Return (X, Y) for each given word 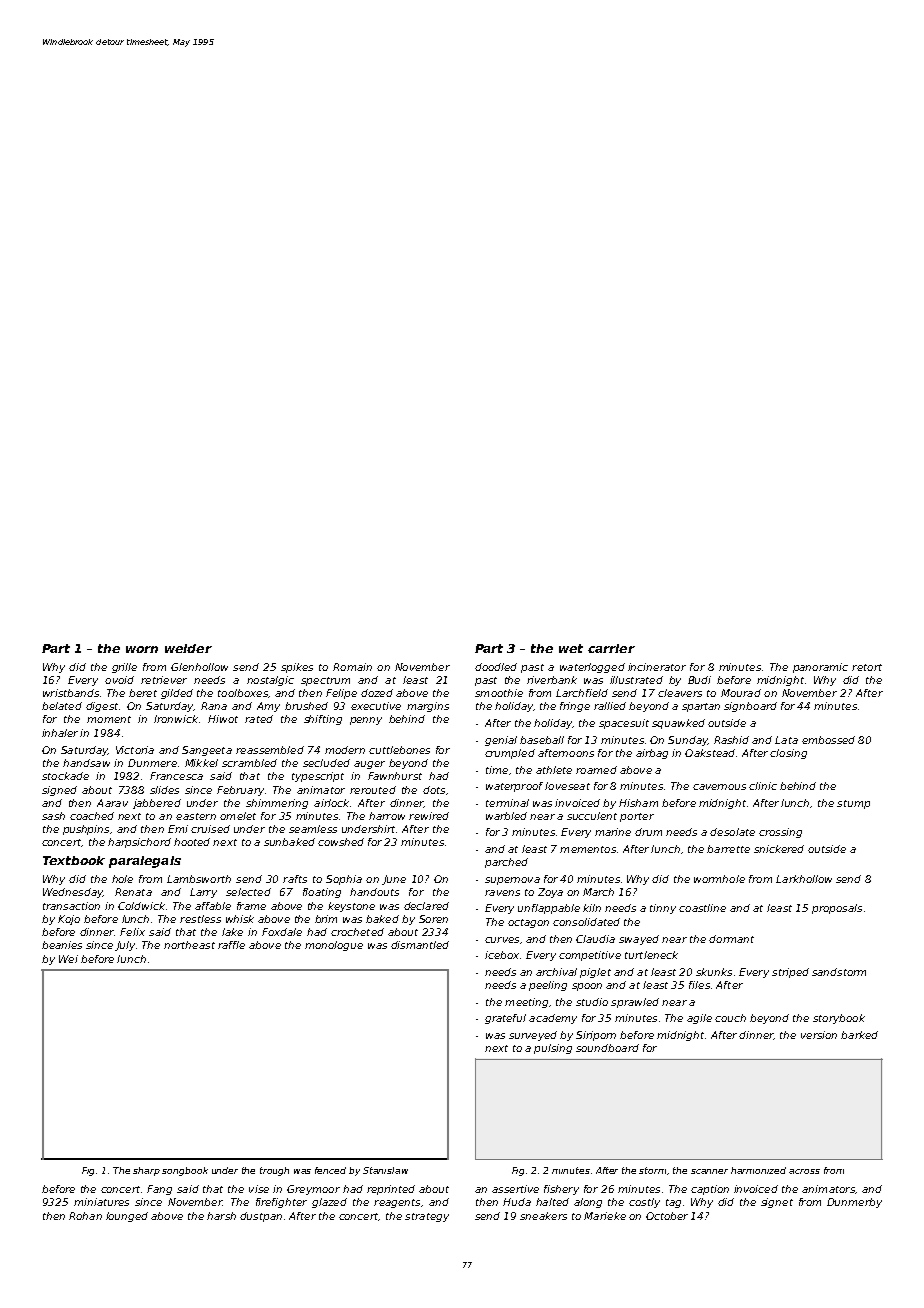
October (667, 1216)
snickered (779, 849)
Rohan (85, 1216)
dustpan (261, 1217)
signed (59, 791)
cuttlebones (399, 750)
